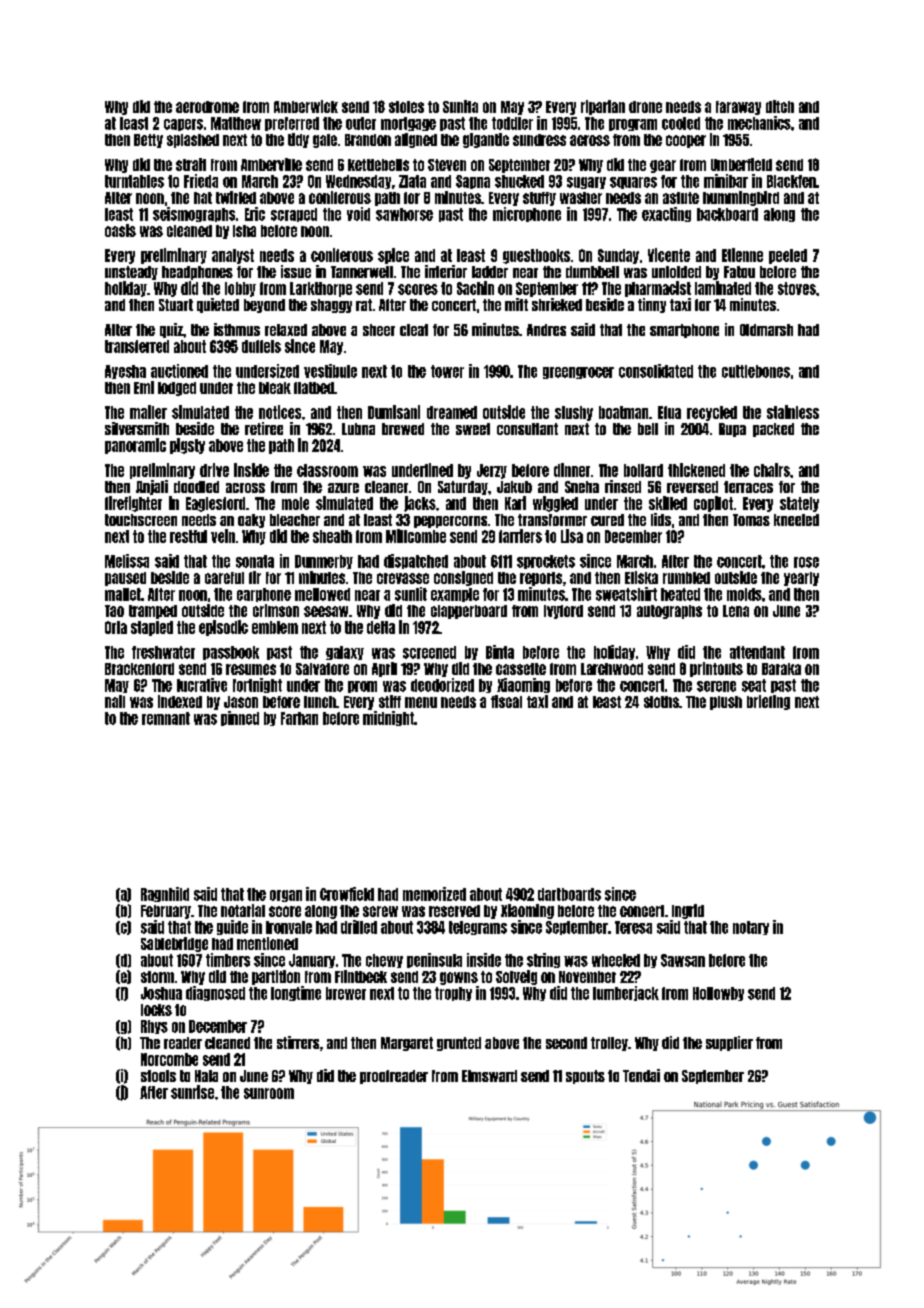 The height and width of the screenshot is (1308, 924). What do you see at coordinates (442, 685) in the screenshot?
I see `deodorized` at bounding box center [442, 685].
